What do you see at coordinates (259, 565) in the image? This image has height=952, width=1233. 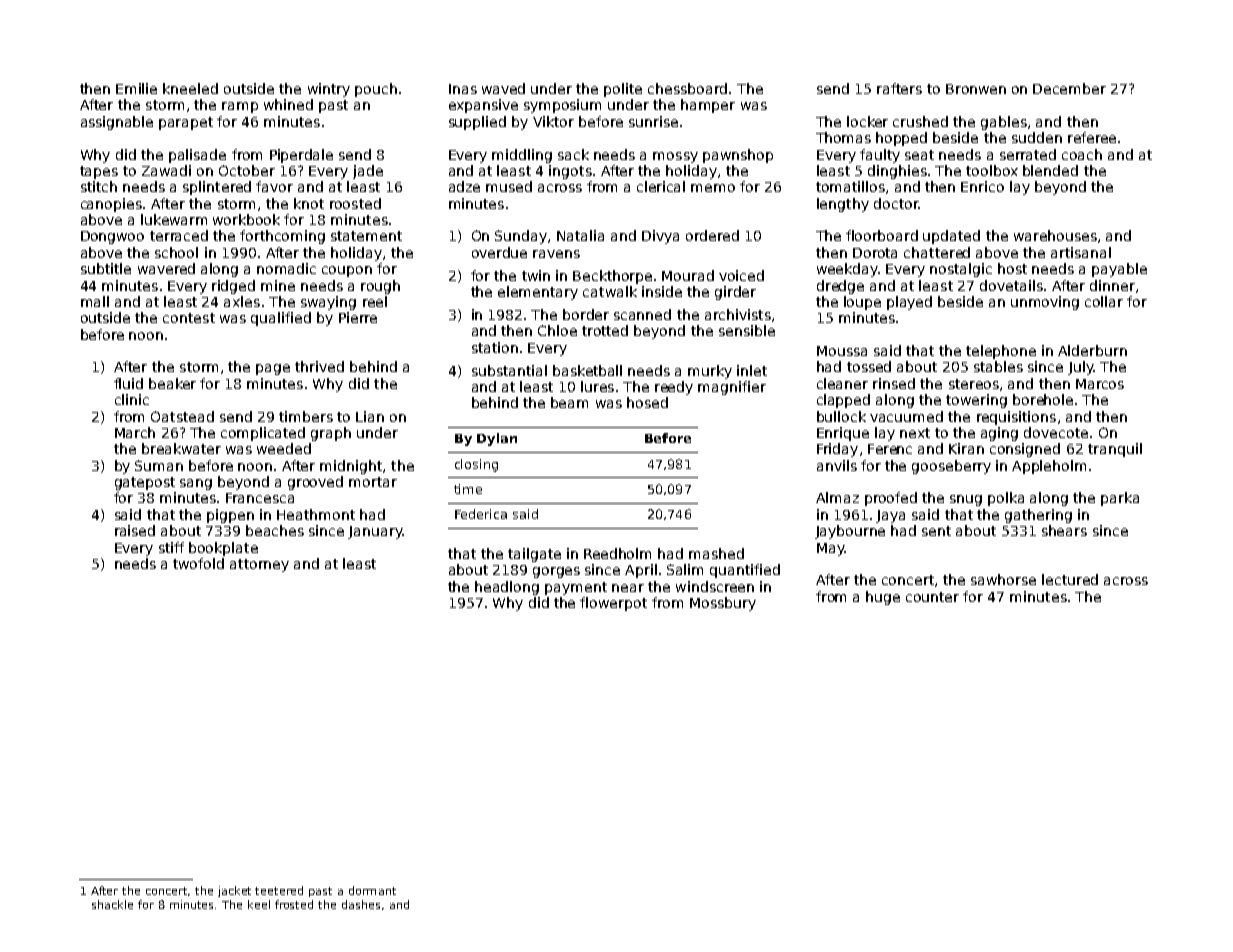 I see `attorney` at bounding box center [259, 565].
